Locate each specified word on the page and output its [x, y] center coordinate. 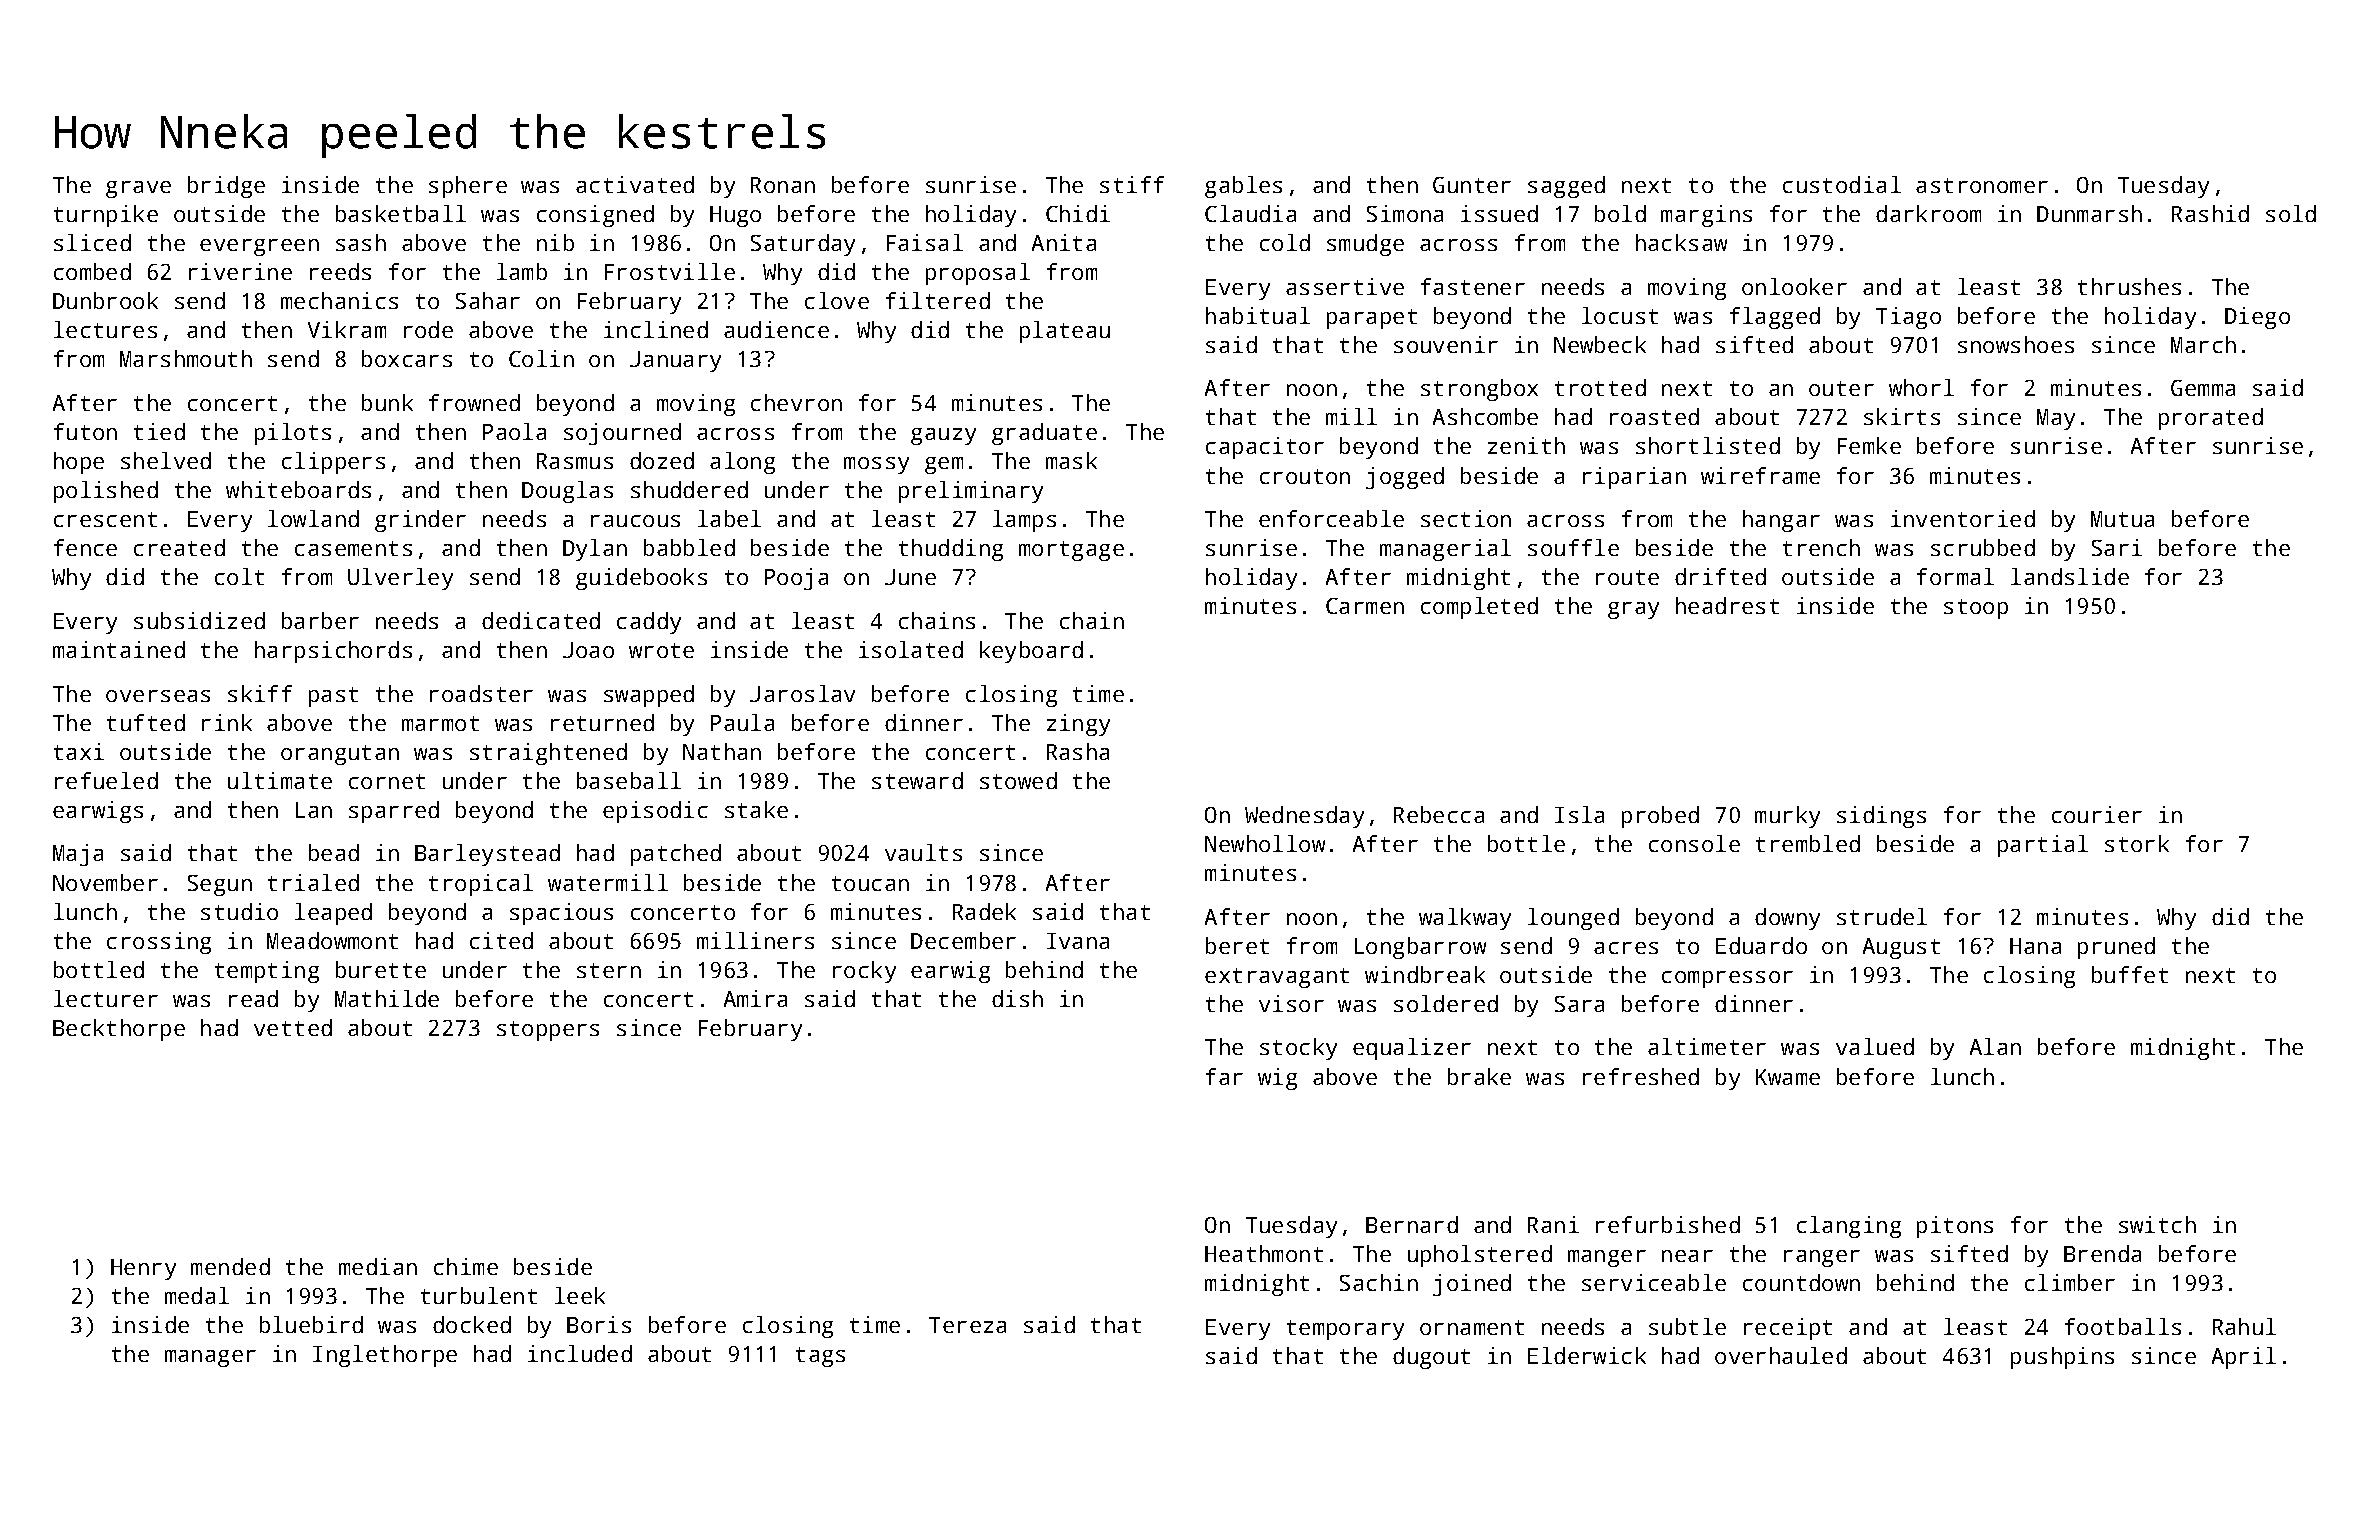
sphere [468, 187]
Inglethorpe [385, 1356]
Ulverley [400, 579]
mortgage [1071, 551]
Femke [1869, 445]
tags [820, 1357]
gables [1243, 187]
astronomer [1982, 185]
